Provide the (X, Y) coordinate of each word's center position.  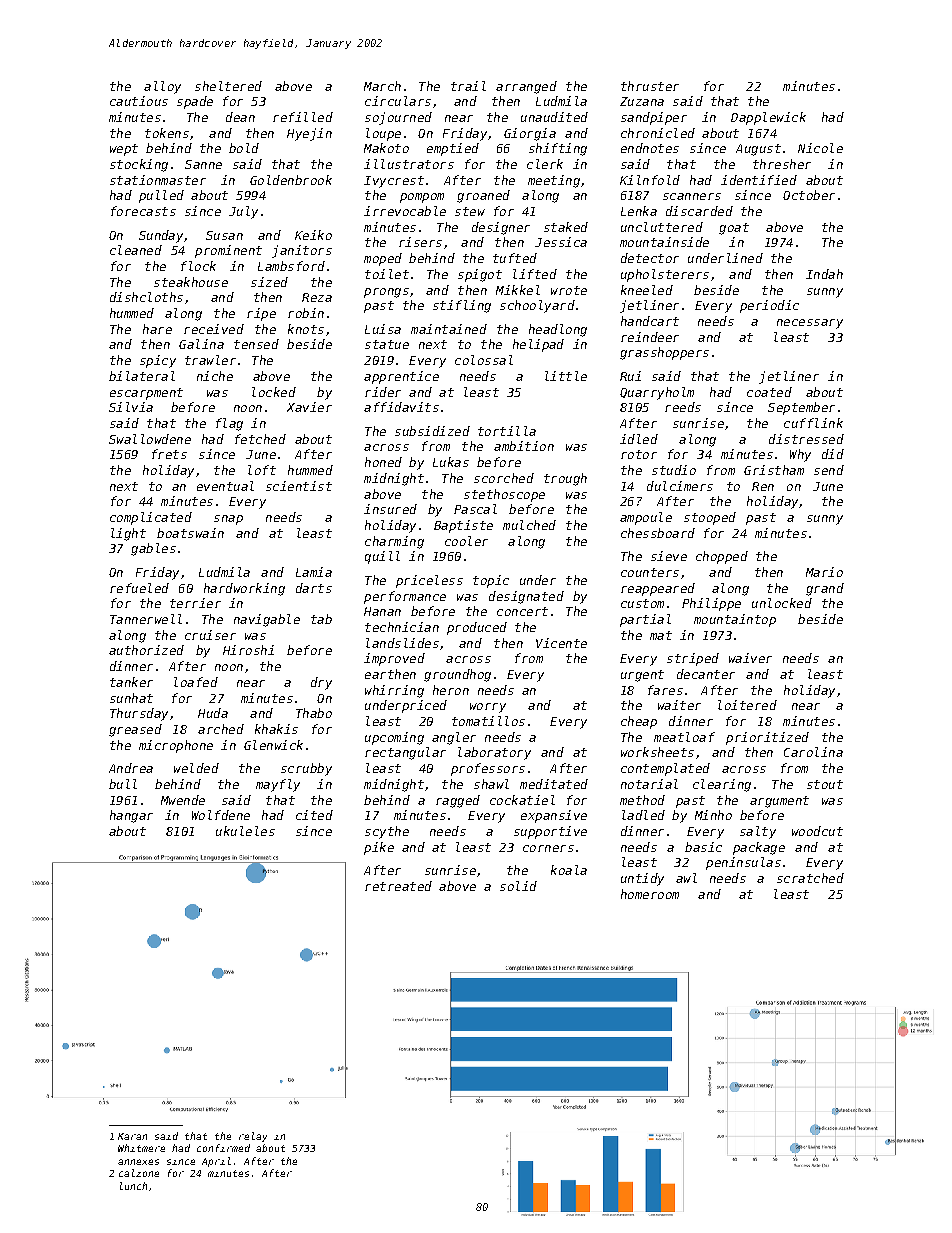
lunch (133, 1186)
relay (253, 1137)
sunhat (131, 698)
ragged (458, 801)
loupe (383, 134)
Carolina (813, 752)
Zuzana (642, 101)
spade (195, 102)
